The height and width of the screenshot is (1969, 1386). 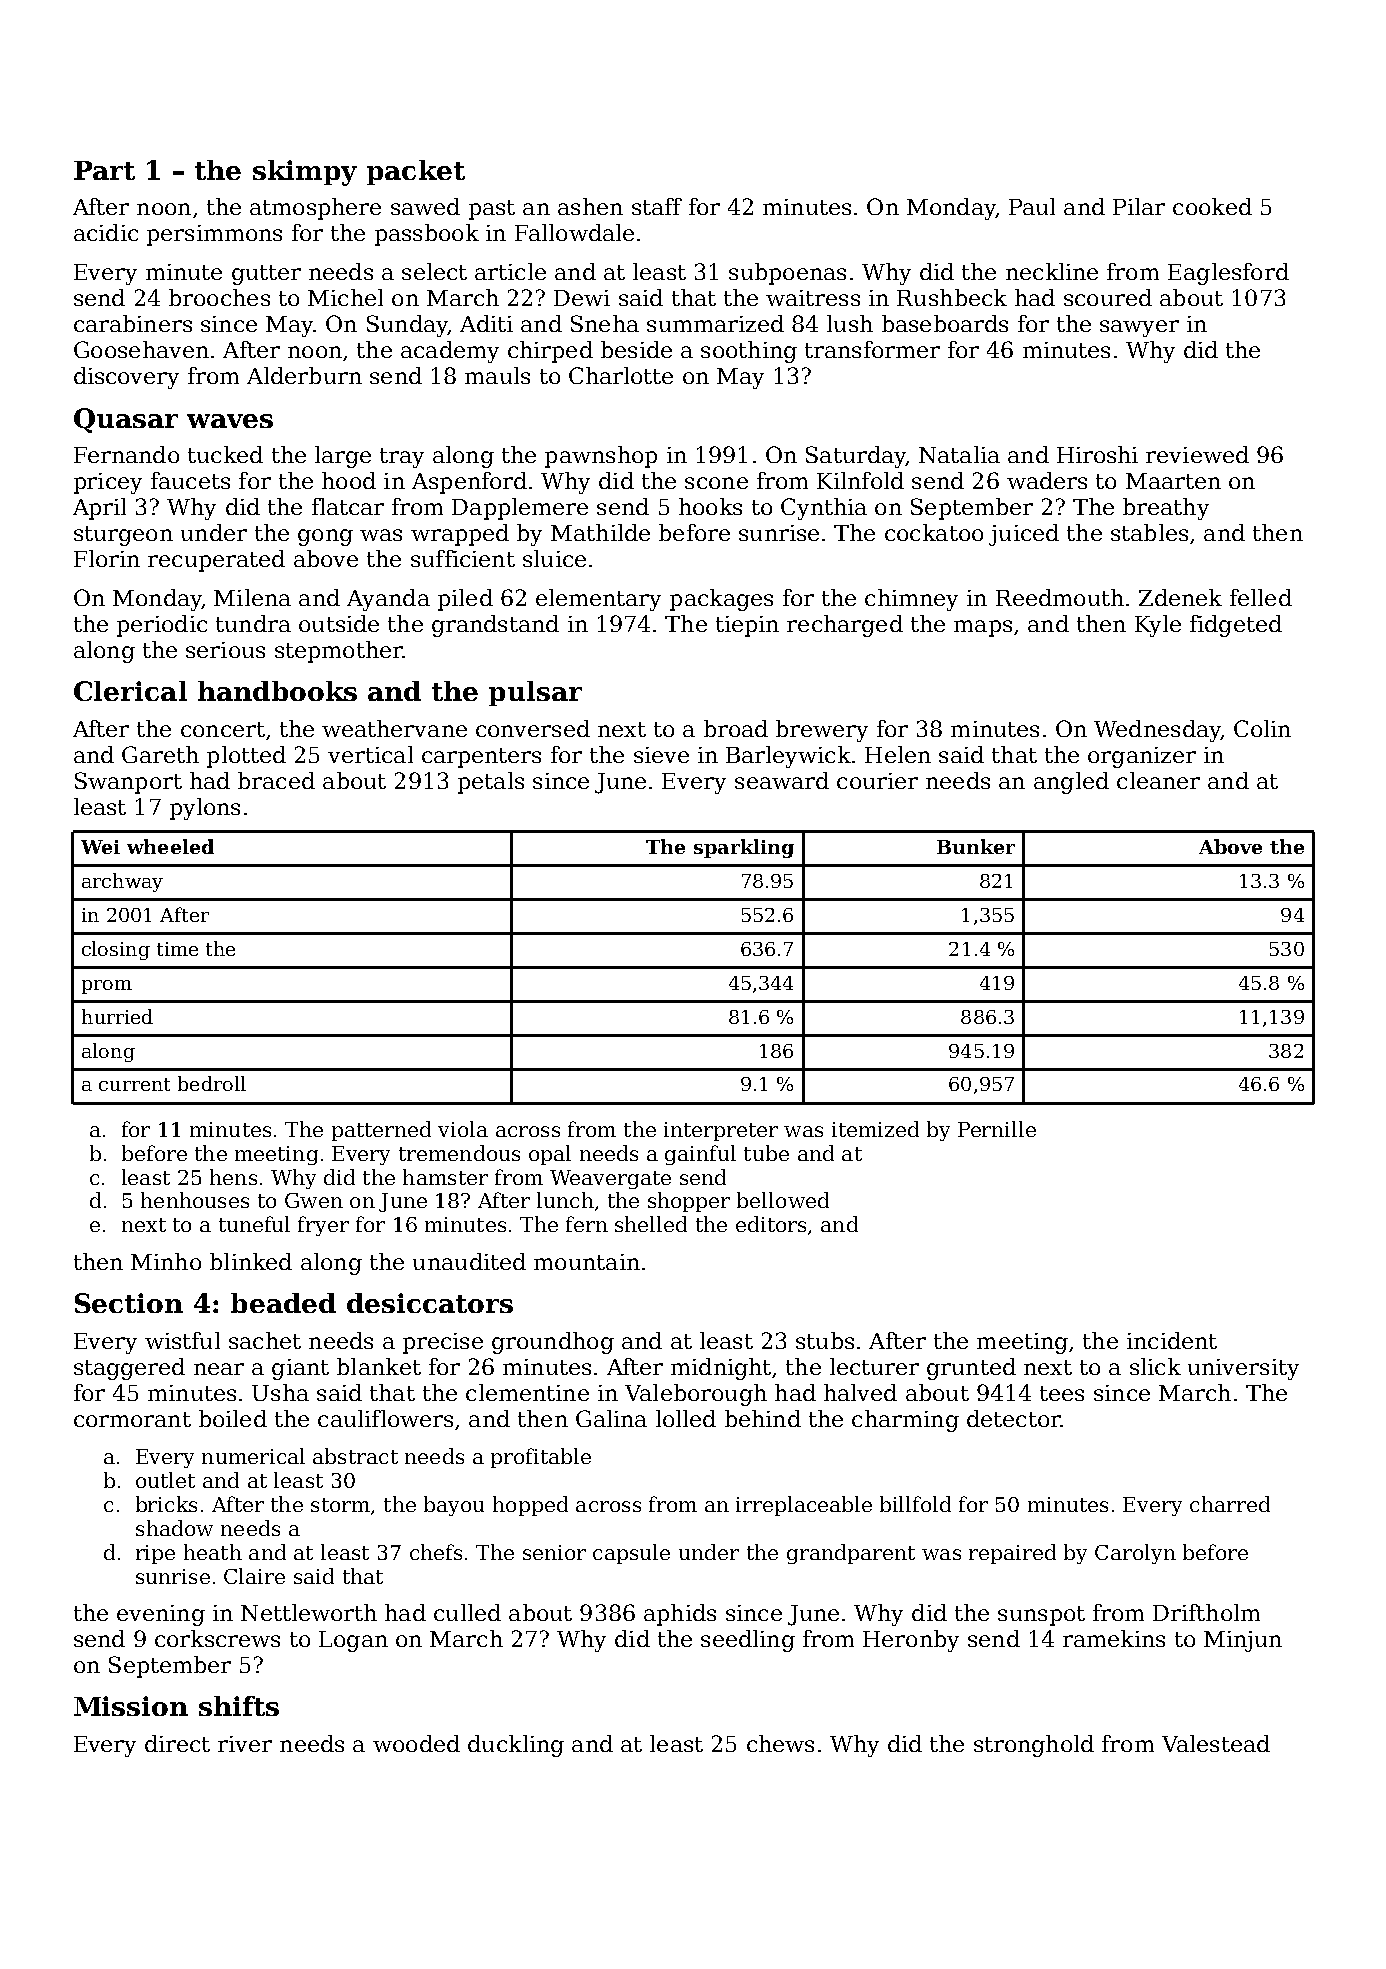 I want to click on Saturday, so click(x=855, y=457).
